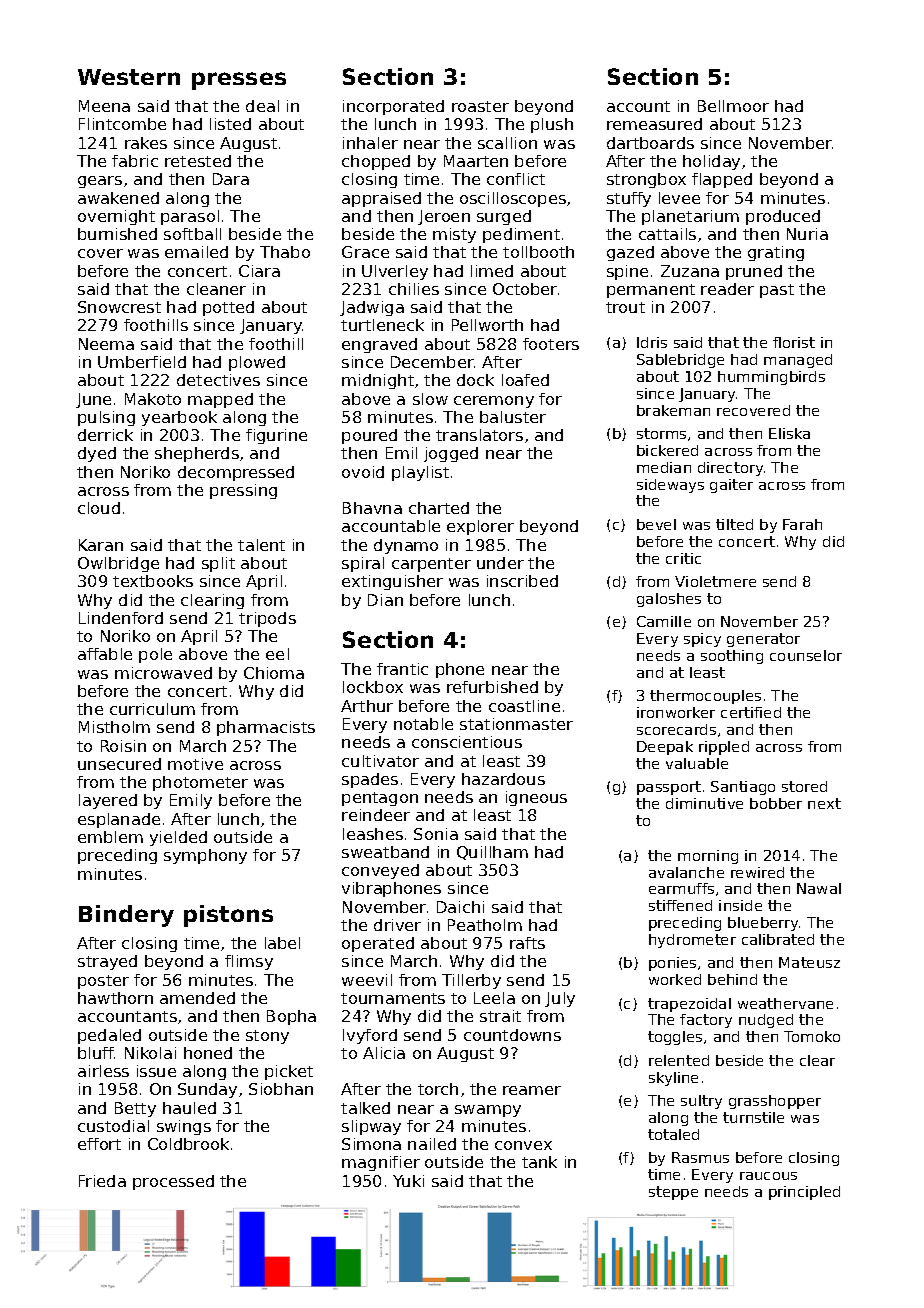  I want to click on yielded, so click(178, 838).
